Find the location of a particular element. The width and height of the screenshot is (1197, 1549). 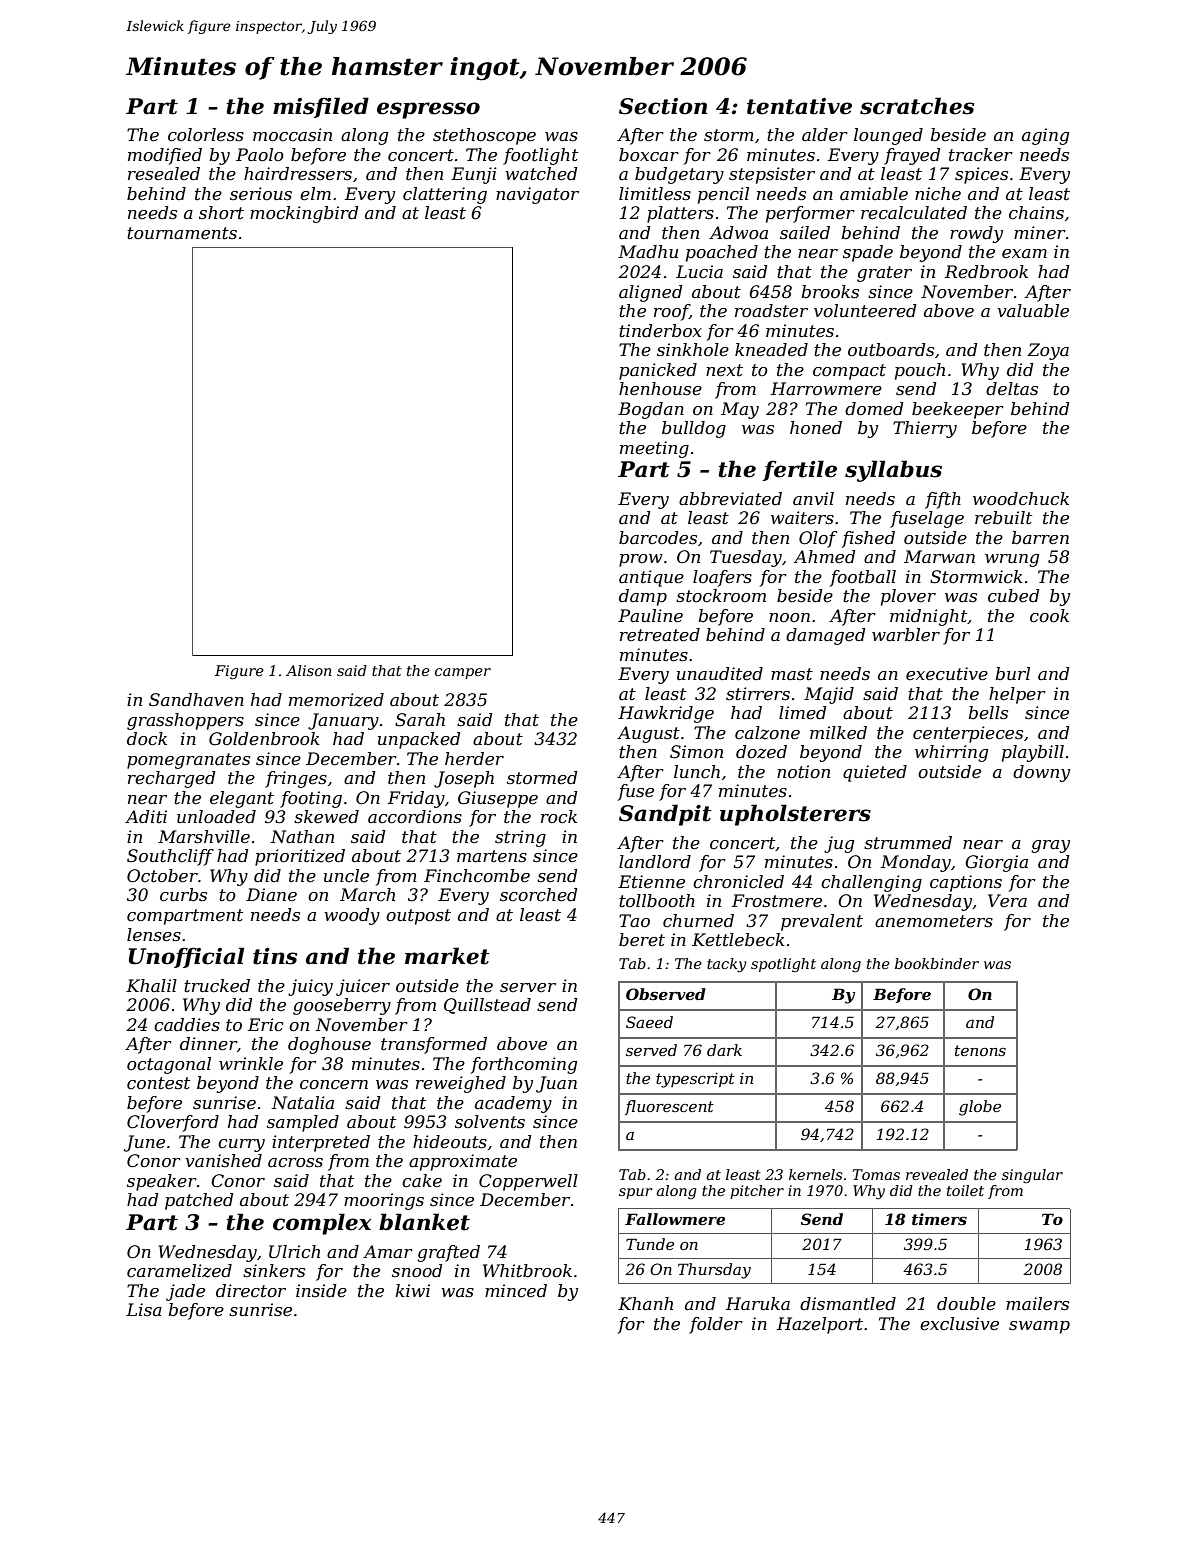

misfiled is located at coordinates (321, 107).
